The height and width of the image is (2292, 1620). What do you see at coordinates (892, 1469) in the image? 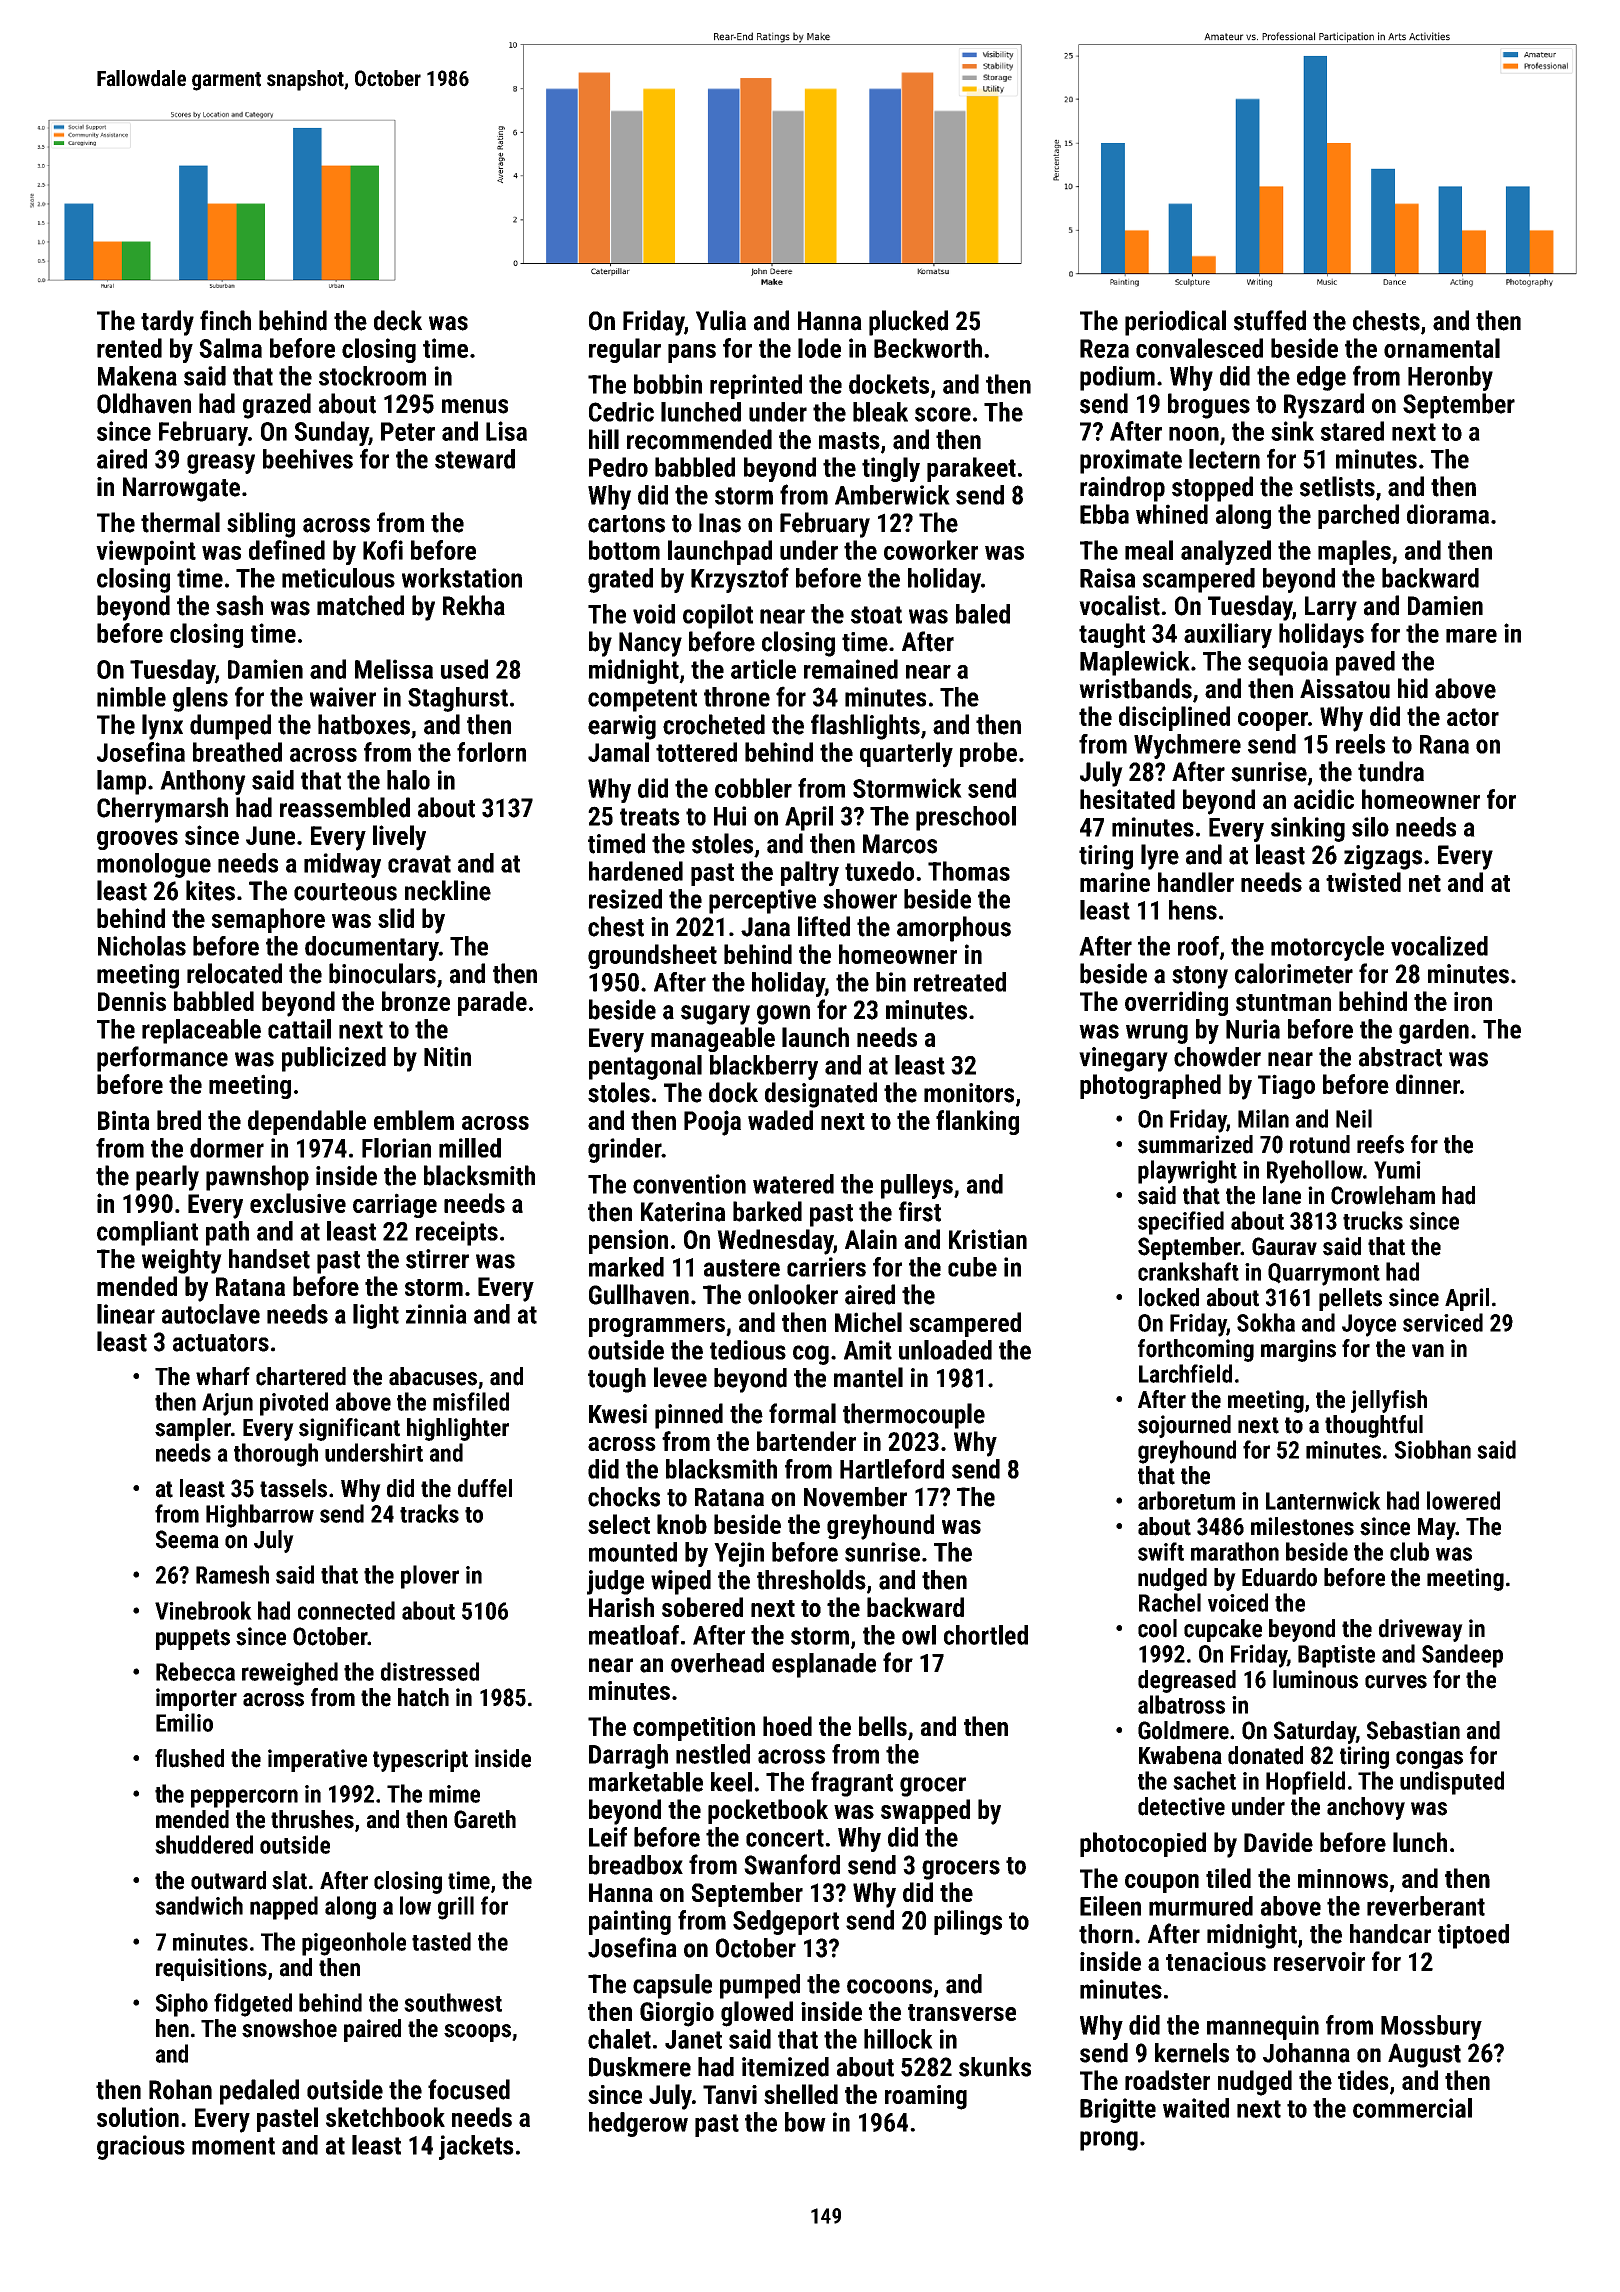
I see `Hartleford` at bounding box center [892, 1469].
